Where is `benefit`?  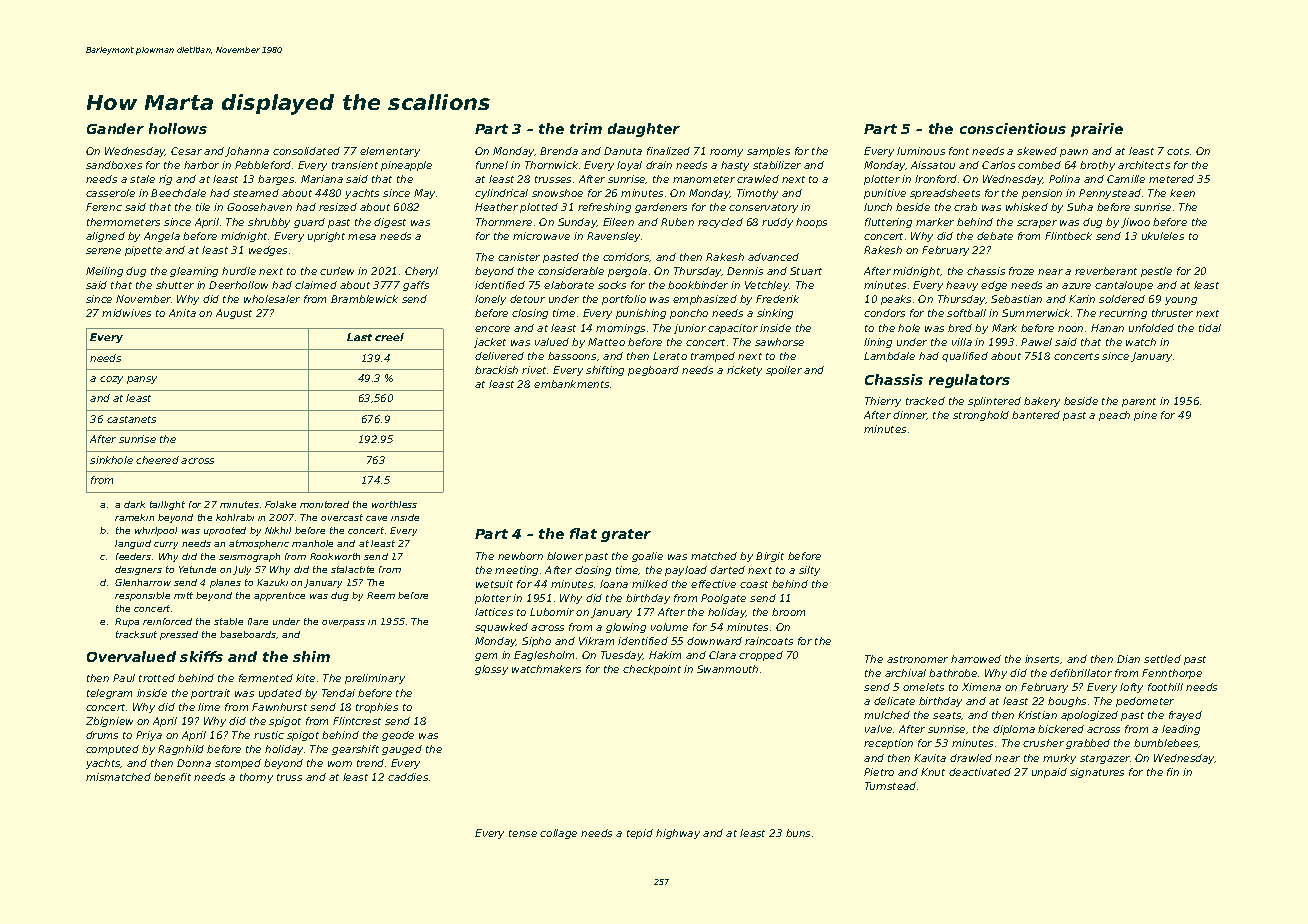 benefit is located at coordinates (172, 777).
